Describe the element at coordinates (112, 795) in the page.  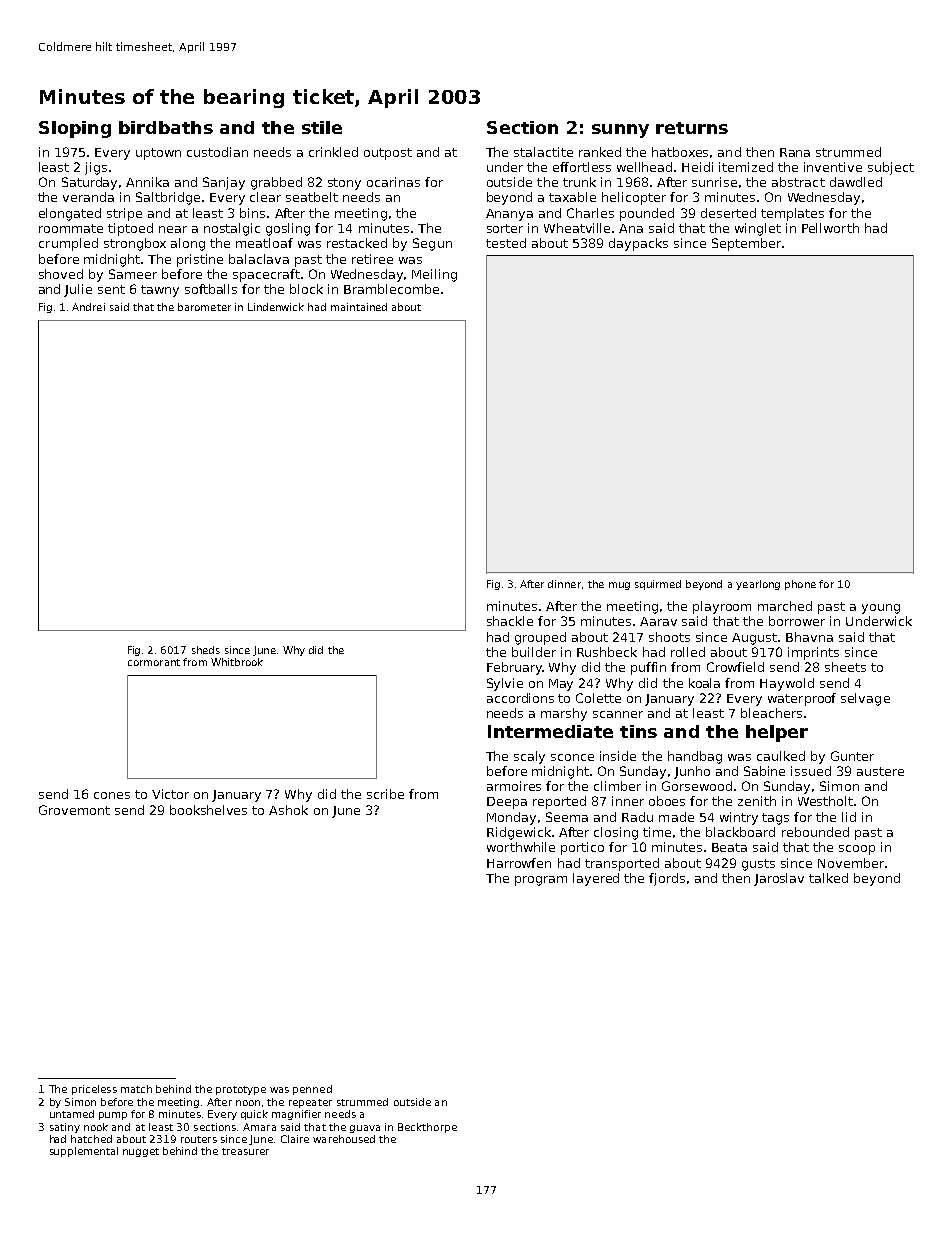
I see `cones` at that location.
